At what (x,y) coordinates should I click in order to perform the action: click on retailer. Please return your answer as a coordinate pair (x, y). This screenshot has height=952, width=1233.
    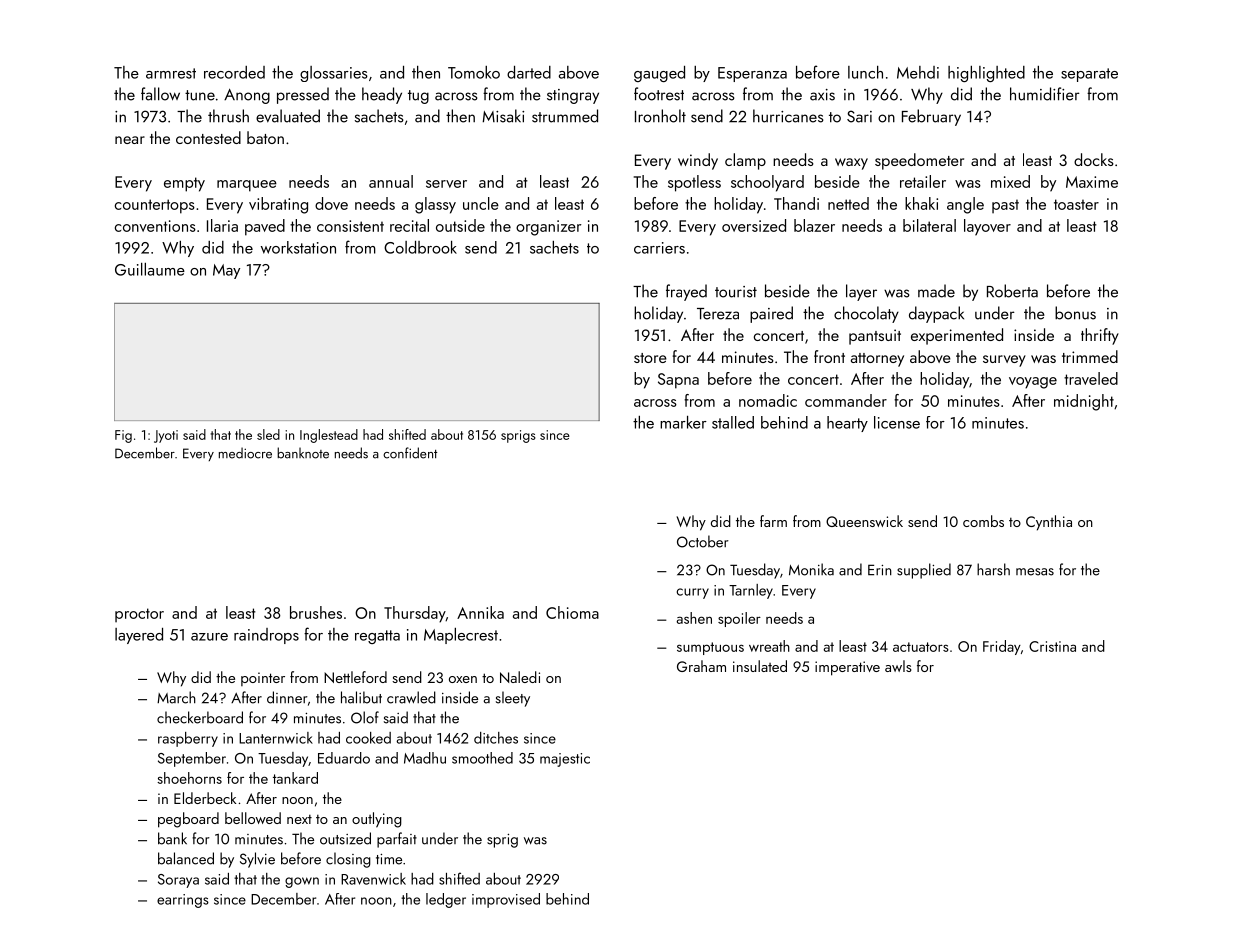
    Looking at the image, I should click on (923, 181).
